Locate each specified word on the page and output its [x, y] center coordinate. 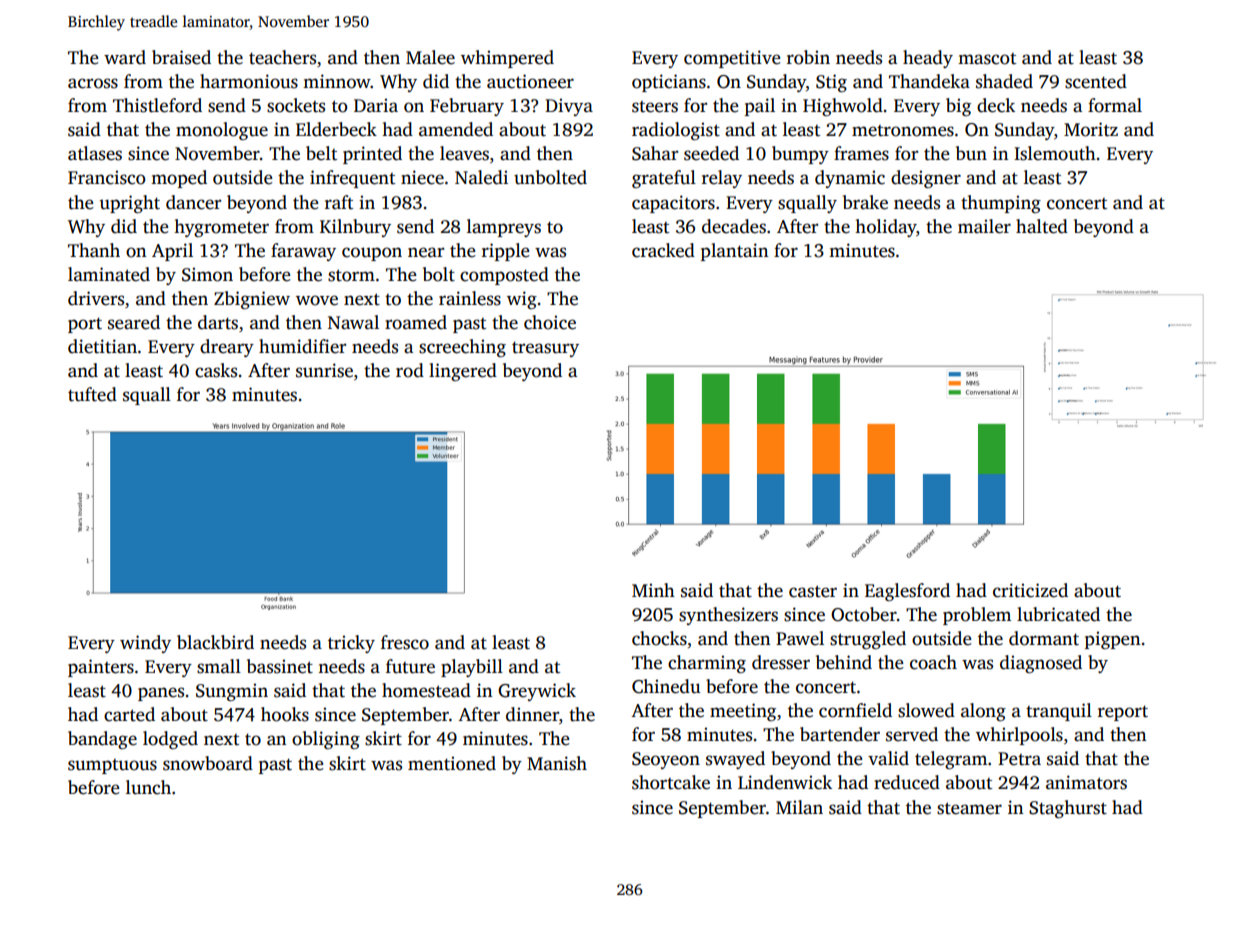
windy [145, 644]
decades [734, 226]
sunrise [324, 370]
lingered [463, 372]
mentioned [452, 763]
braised [181, 57]
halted [1042, 226]
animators [1086, 782]
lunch [148, 787]
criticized [1030, 590]
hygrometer [221, 228]
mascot [987, 59]
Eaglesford [907, 592]
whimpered [507, 59]
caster [813, 591]
